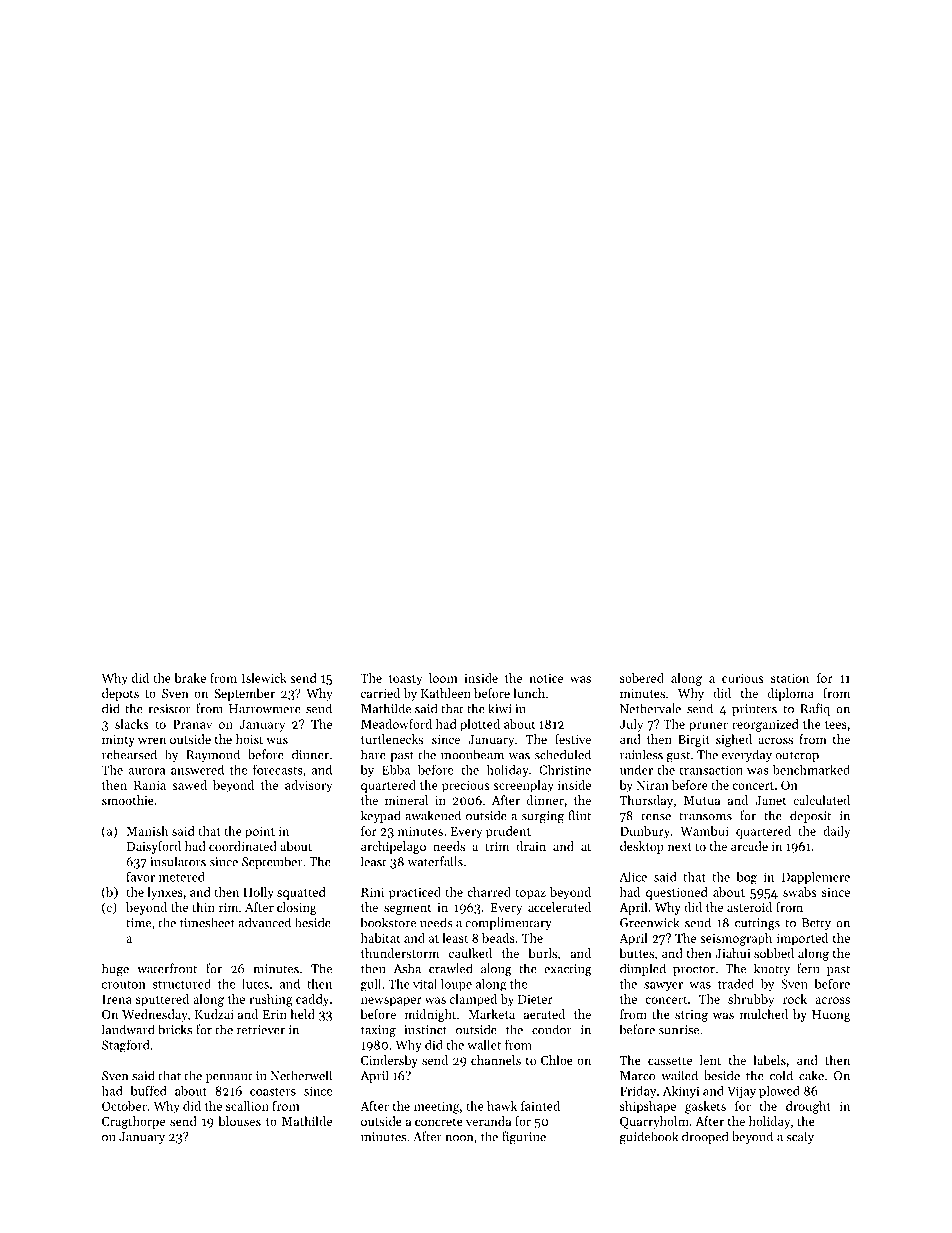  What do you see at coordinates (265, 709) in the page?
I see `Harrowmere` at bounding box center [265, 709].
